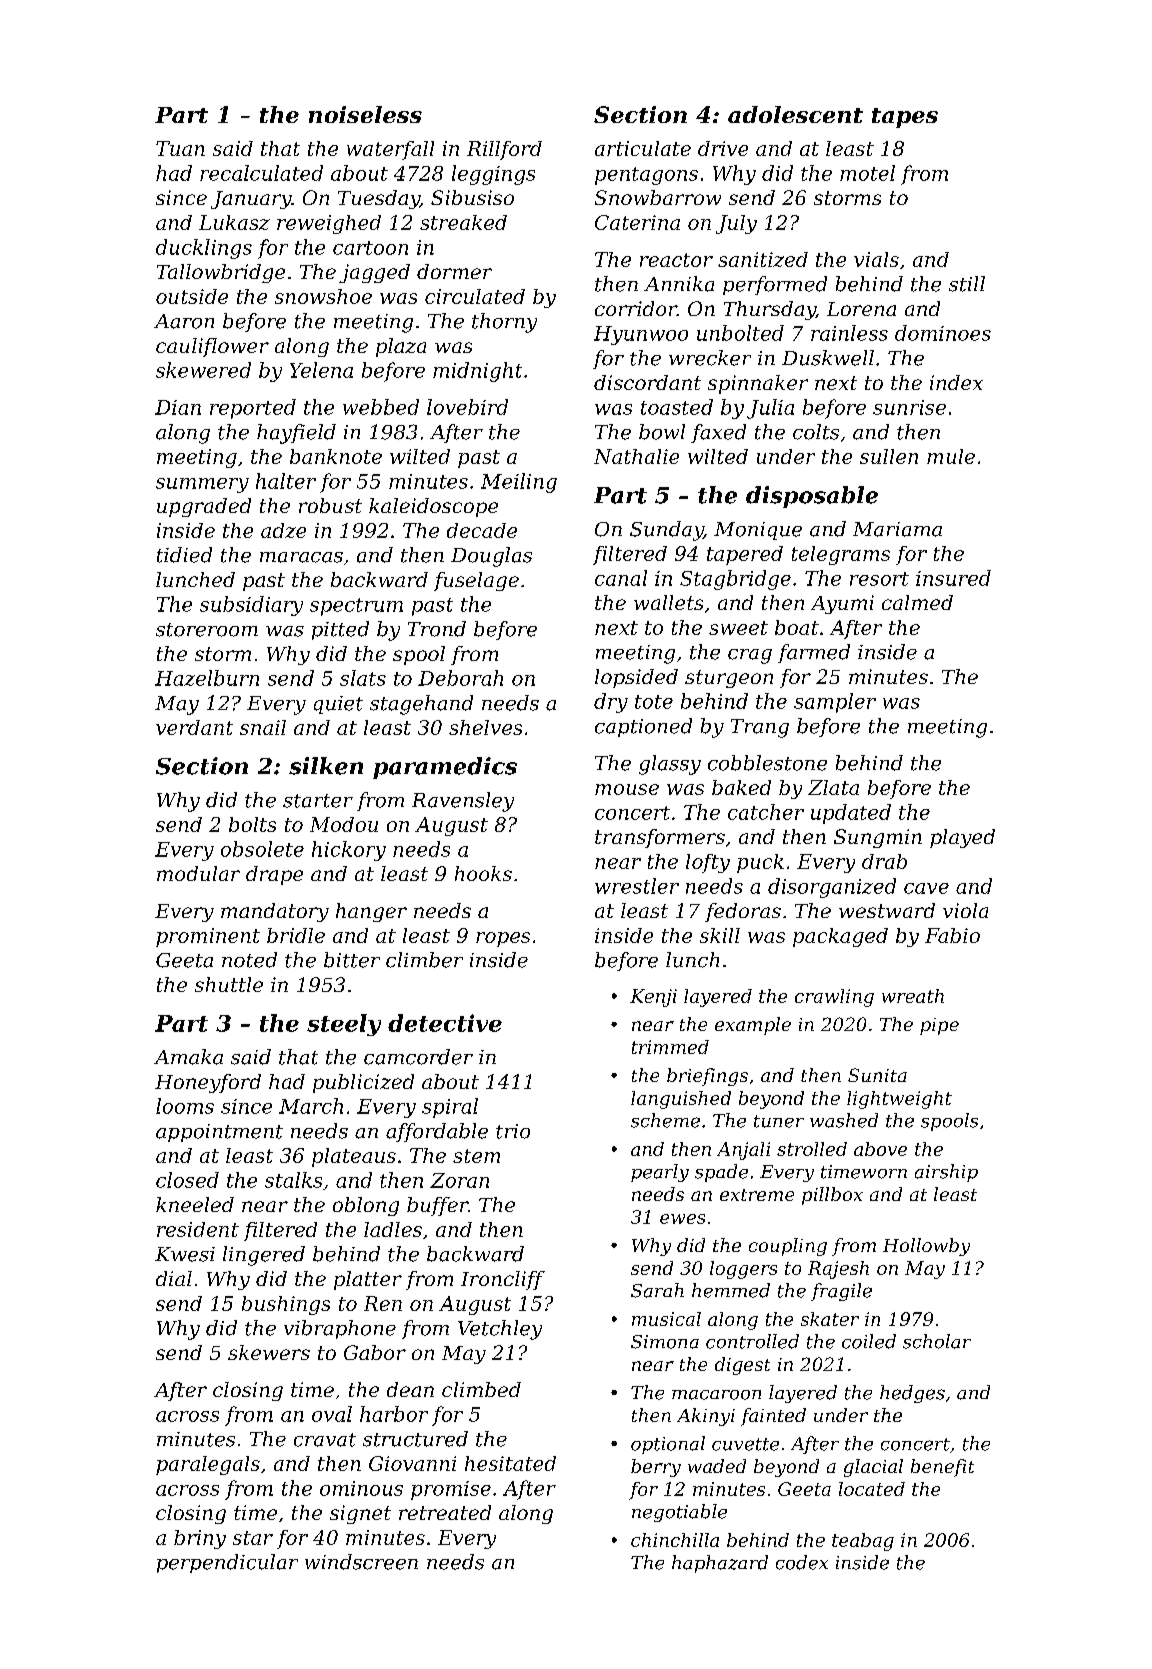  What do you see at coordinates (208, 1465) in the image?
I see `paralegals` at bounding box center [208, 1465].
